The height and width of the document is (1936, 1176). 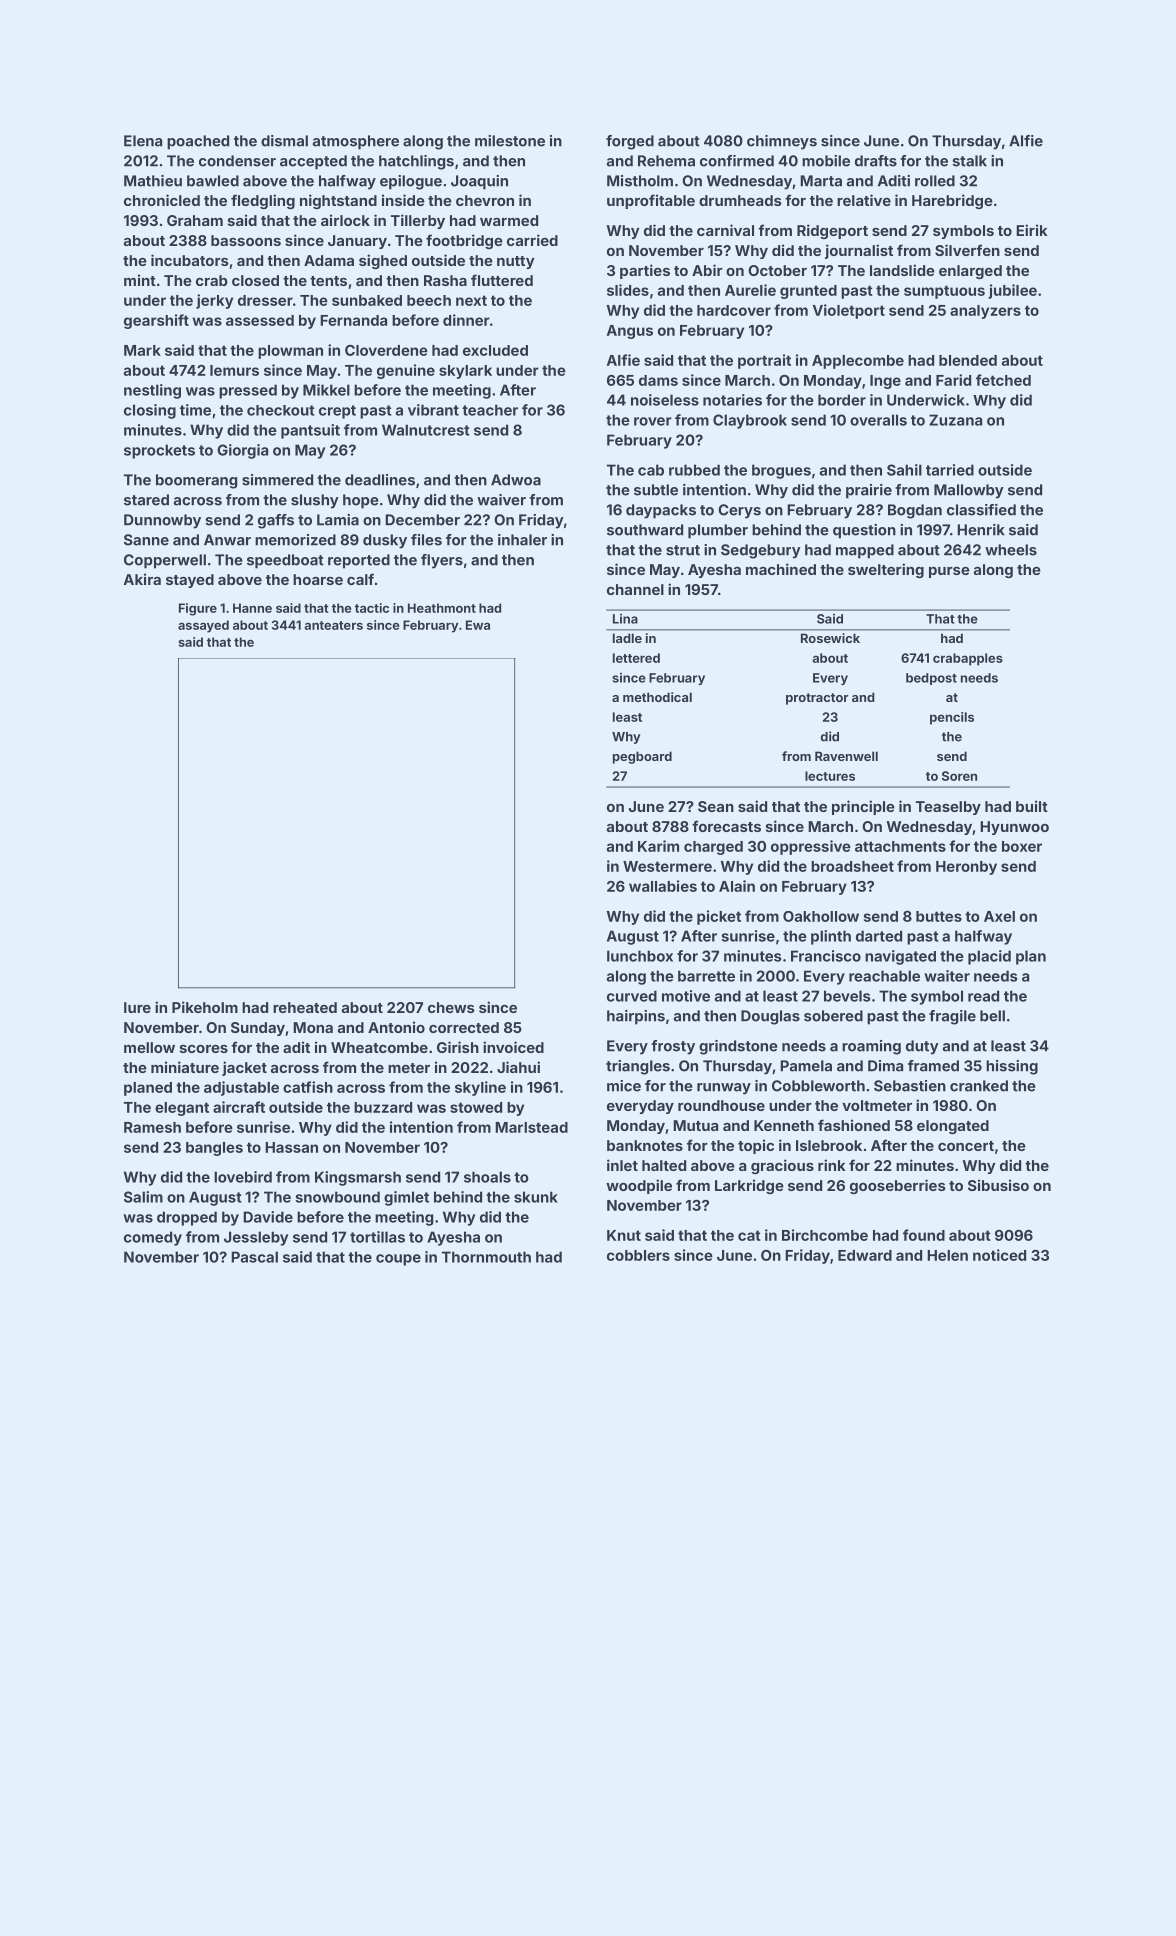 What do you see at coordinates (509, 220) in the document?
I see `warmed` at bounding box center [509, 220].
